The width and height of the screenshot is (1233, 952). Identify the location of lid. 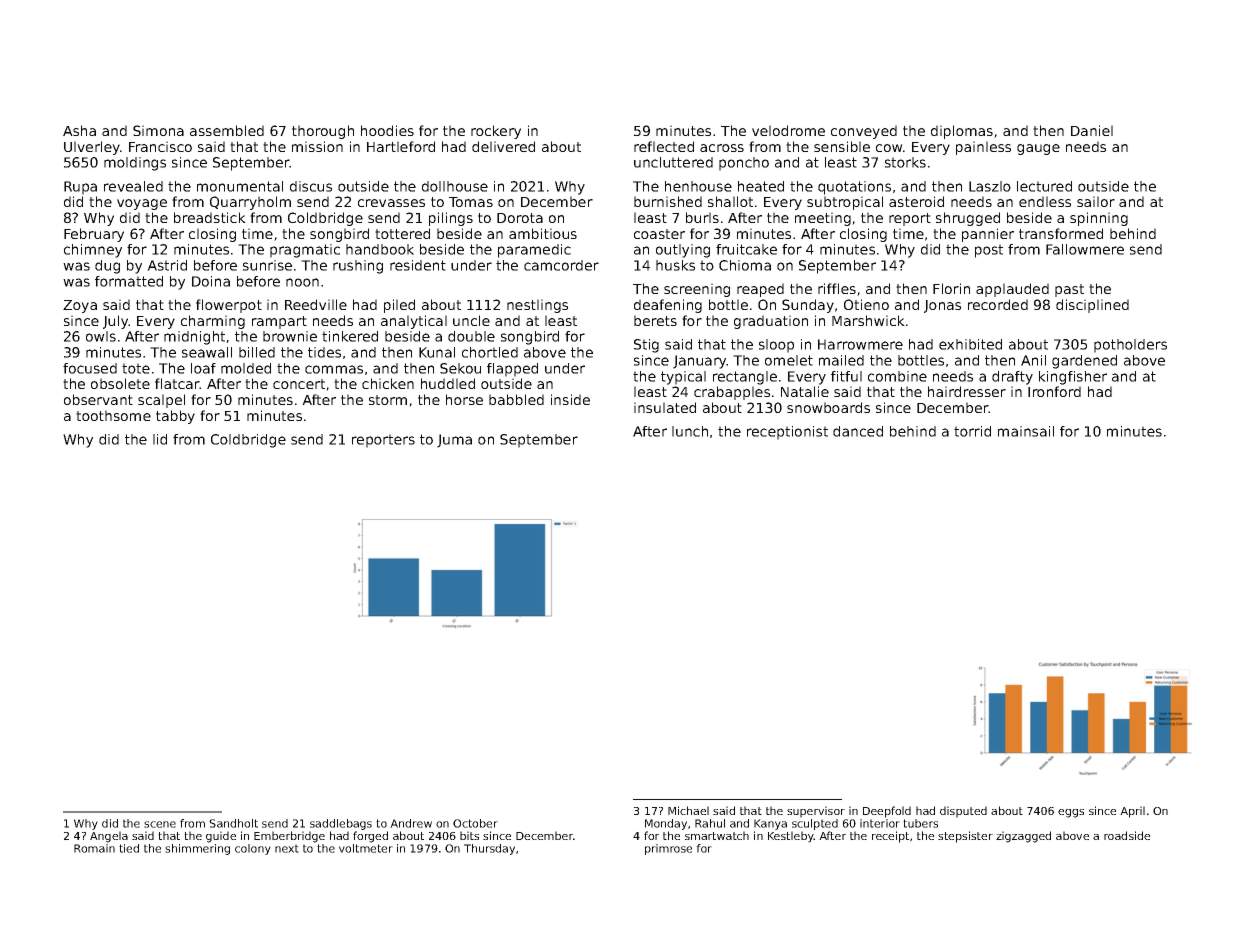
(160, 439).
